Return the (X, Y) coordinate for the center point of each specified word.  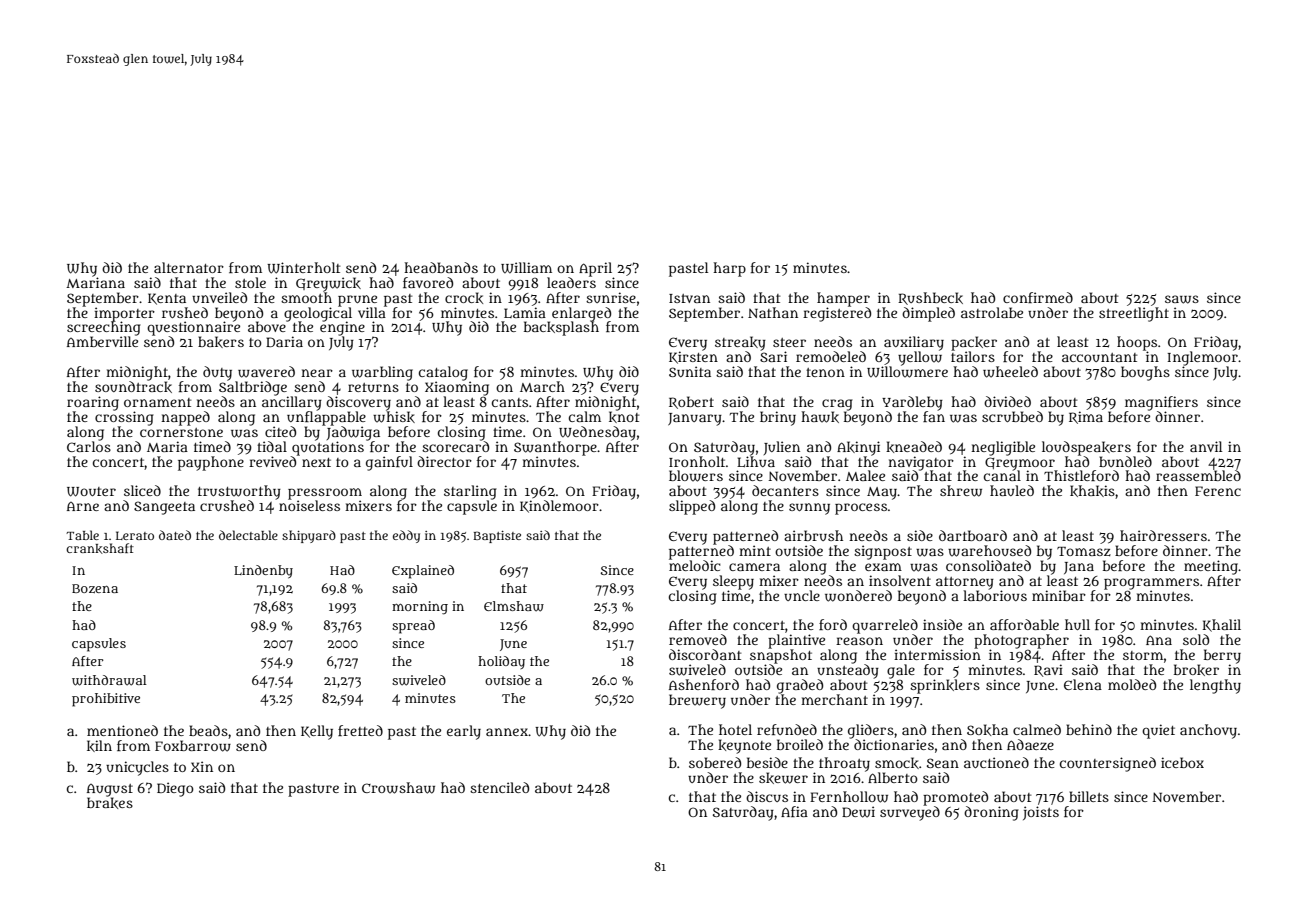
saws (1182, 299)
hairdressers (1163, 535)
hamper (843, 299)
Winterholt (303, 268)
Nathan (773, 312)
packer (974, 343)
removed (698, 639)
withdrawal (109, 680)
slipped (692, 507)
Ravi (1048, 670)
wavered (266, 372)
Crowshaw (398, 788)
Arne (83, 506)
